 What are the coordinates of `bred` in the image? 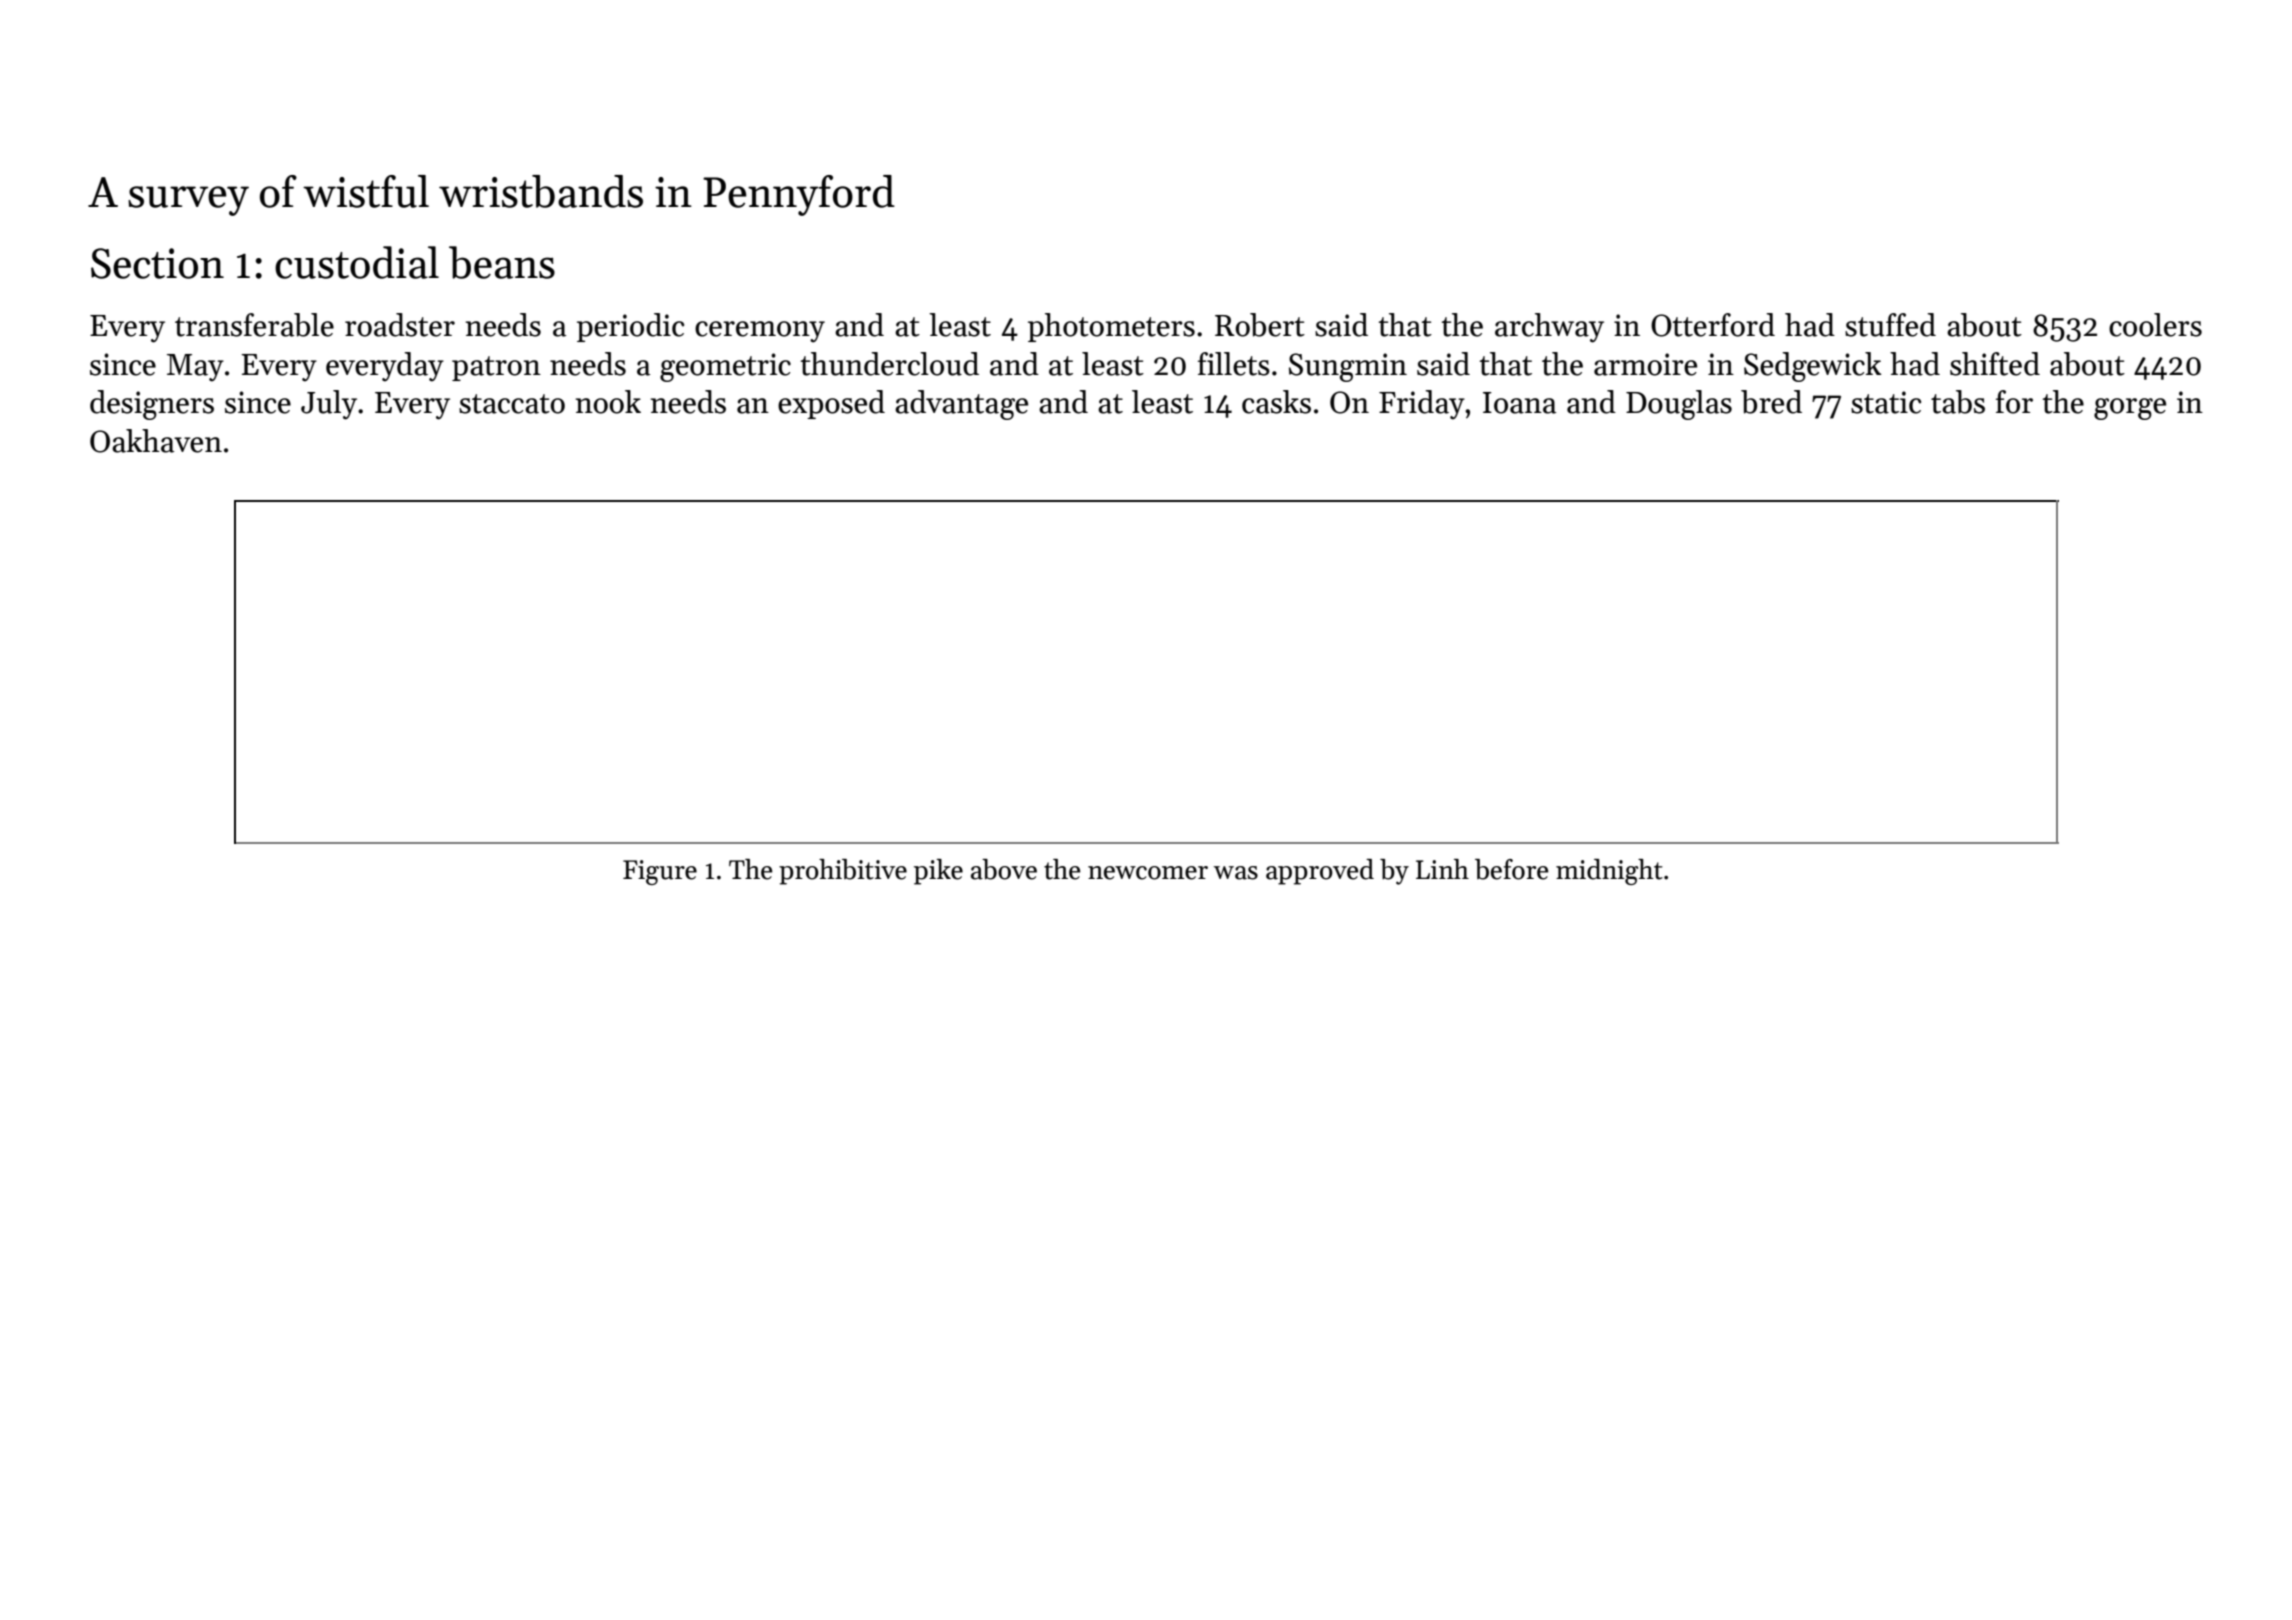 It's located at (1771, 402).
